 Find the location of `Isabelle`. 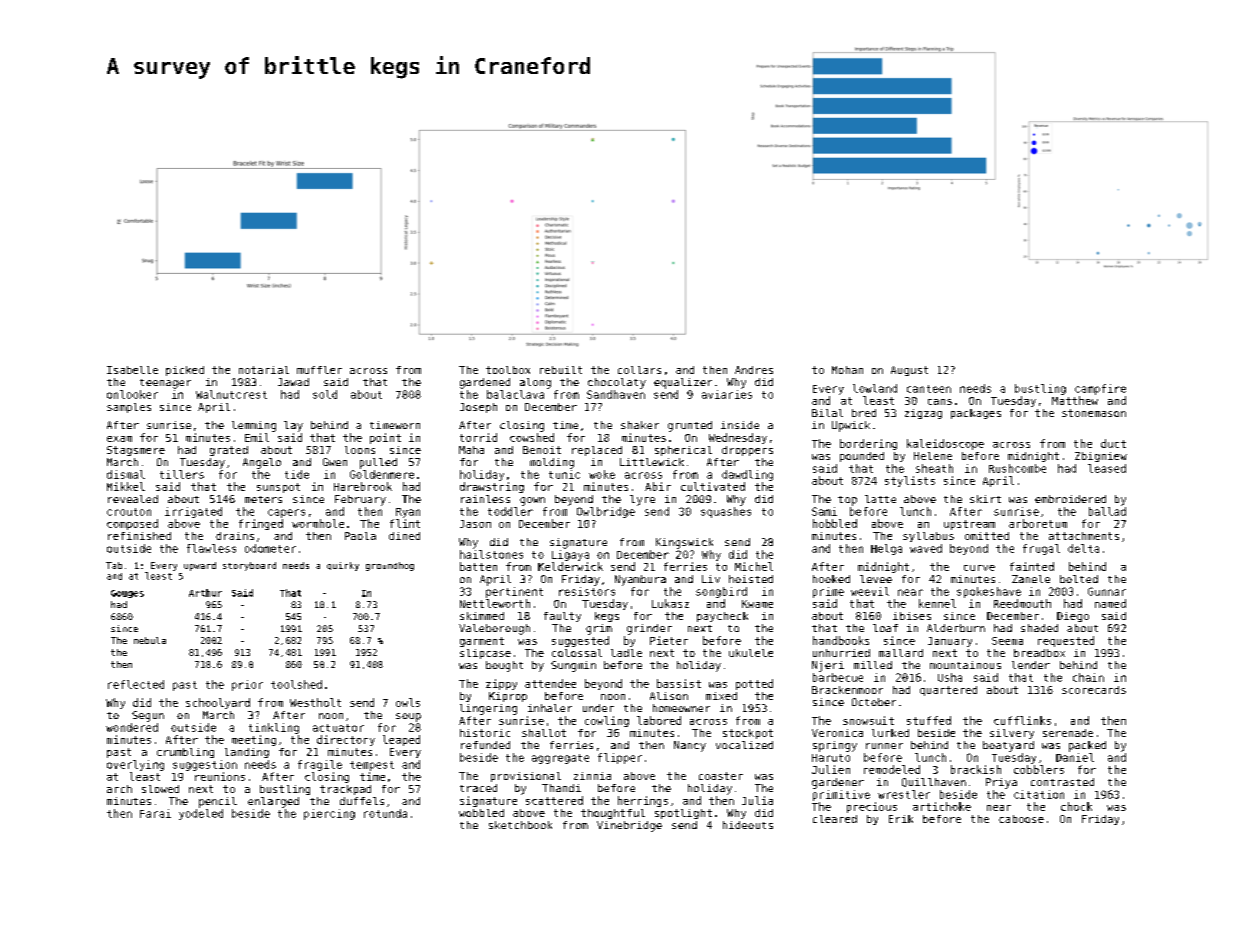

Isabelle is located at coordinates (132, 370).
